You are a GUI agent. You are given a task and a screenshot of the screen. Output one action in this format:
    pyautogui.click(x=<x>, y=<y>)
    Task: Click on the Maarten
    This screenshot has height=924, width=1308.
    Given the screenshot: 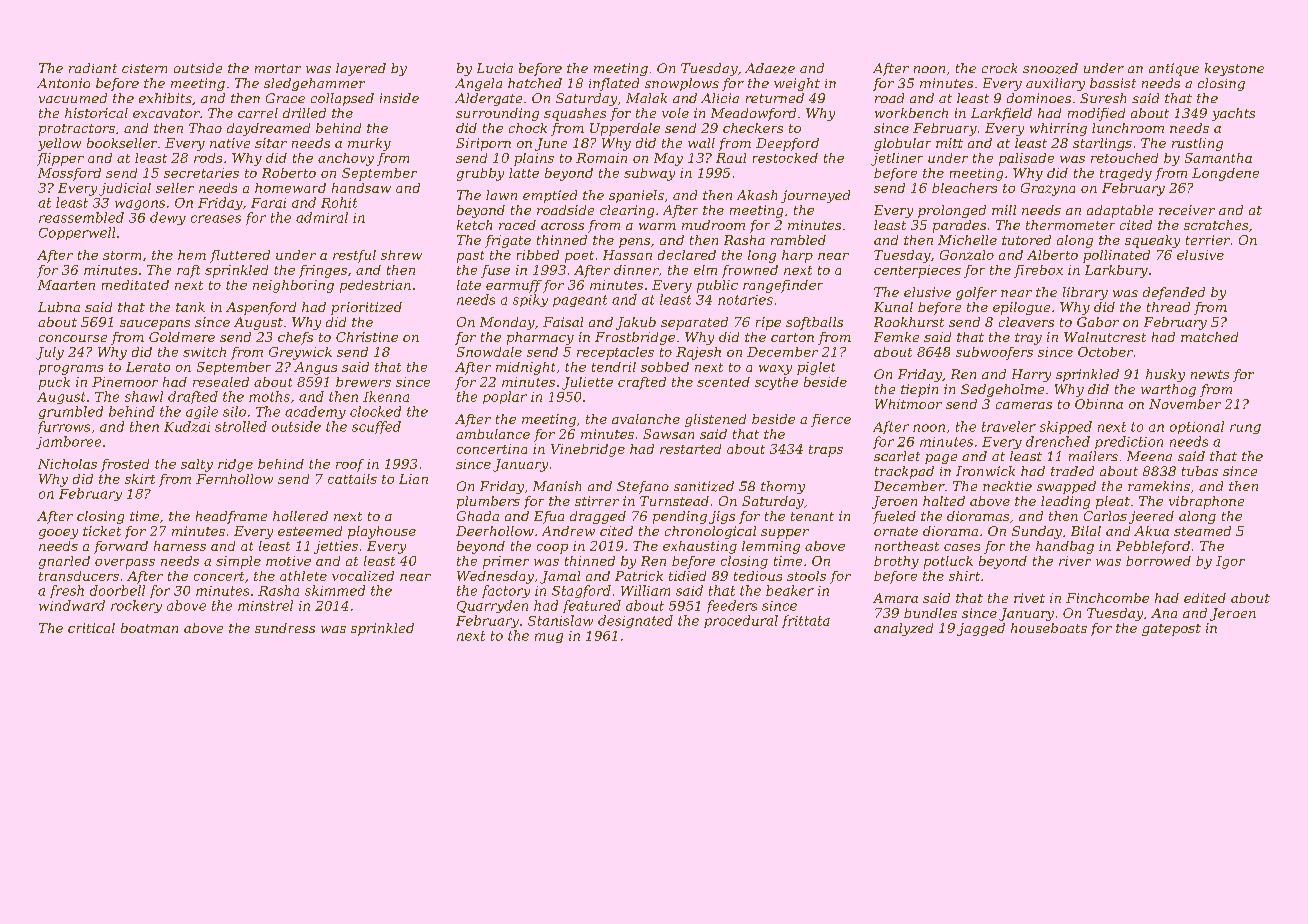 What is the action you would take?
    pyautogui.click(x=66, y=285)
